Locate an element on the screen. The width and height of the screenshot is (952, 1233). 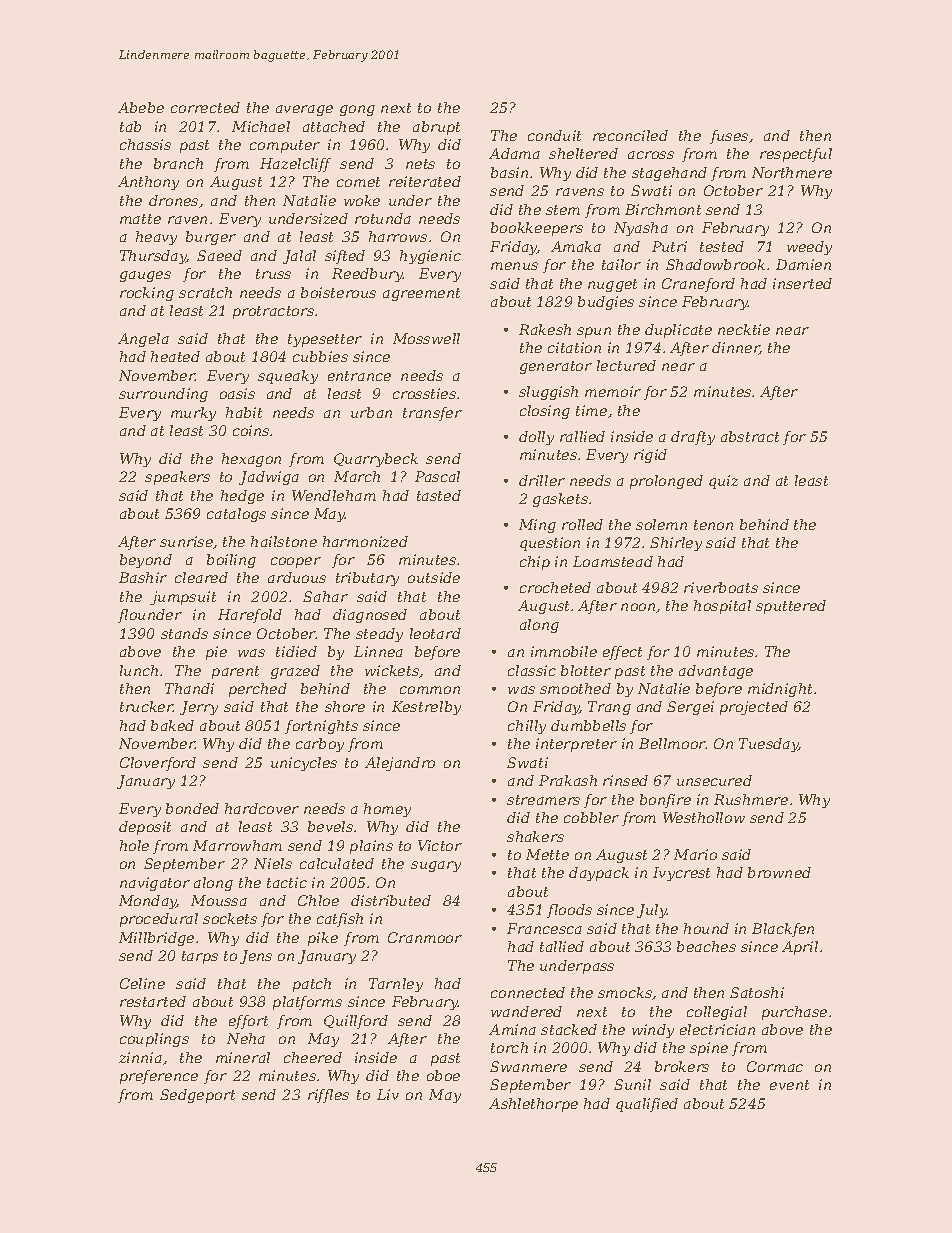
Wendleham is located at coordinates (334, 495).
